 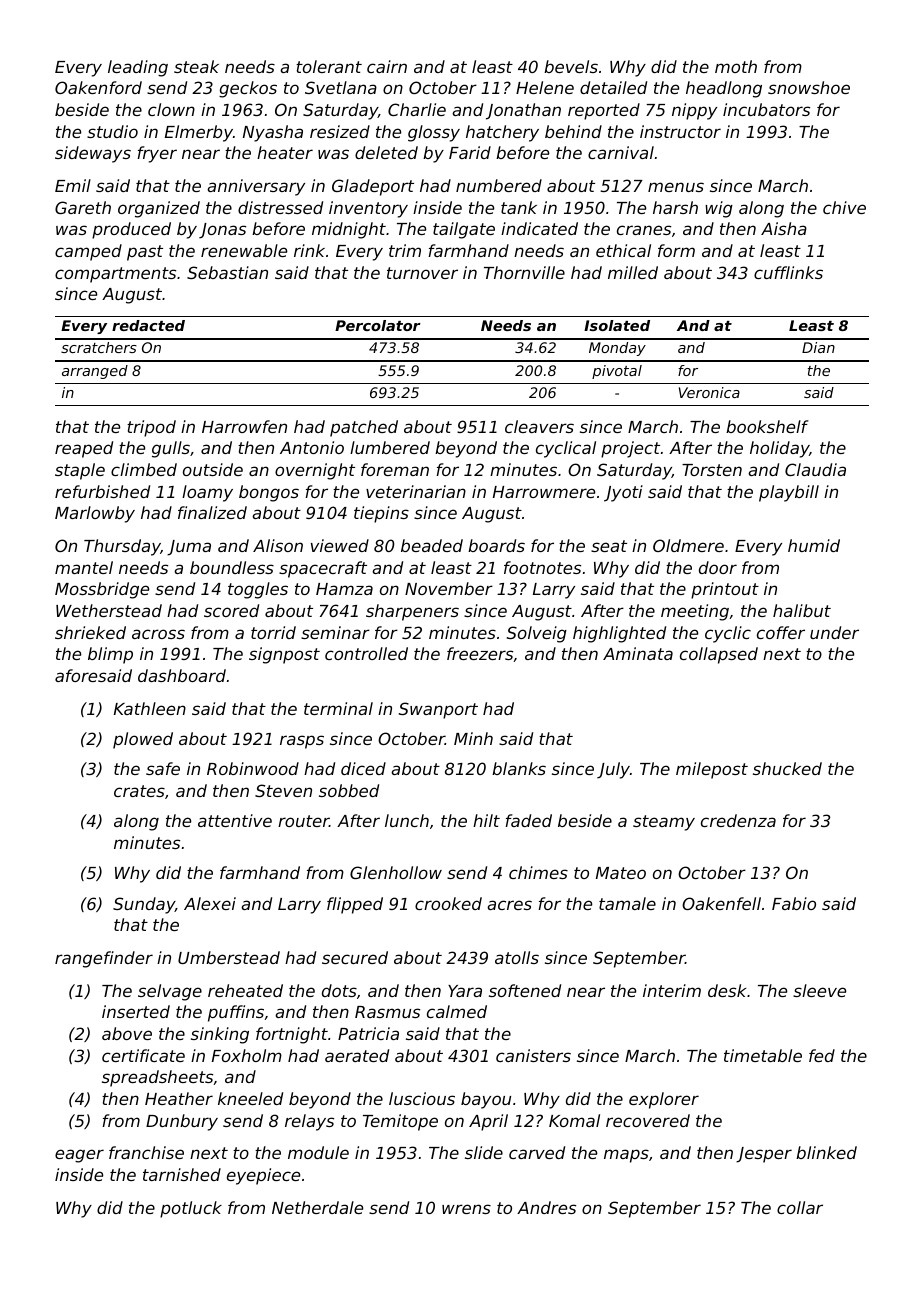 I want to click on coffer, so click(x=781, y=632).
